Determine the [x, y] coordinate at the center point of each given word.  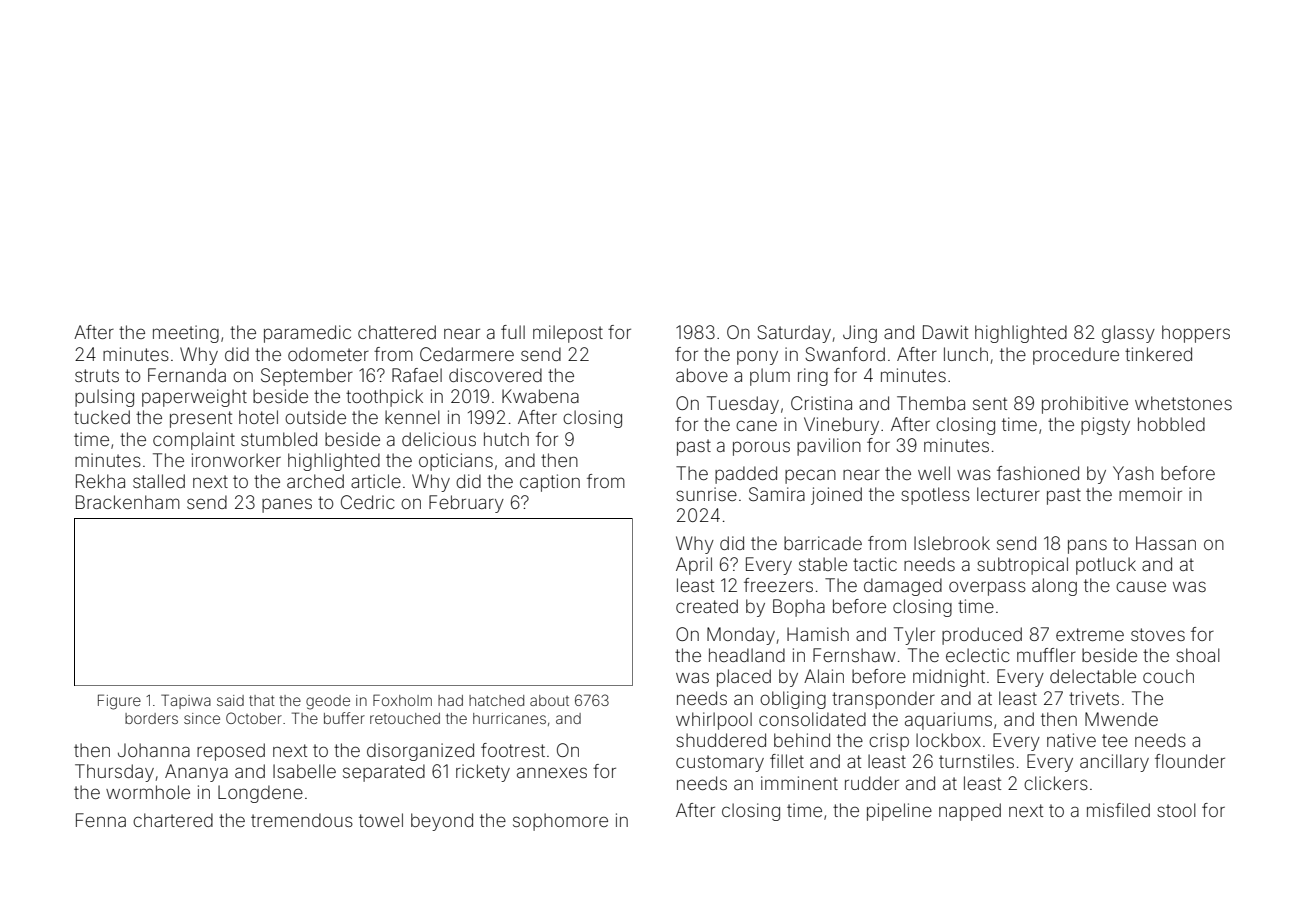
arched [315, 481]
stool [1176, 810]
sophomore [560, 822]
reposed [231, 752]
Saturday [794, 334]
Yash [1133, 473]
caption [550, 483]
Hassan [1166, 543]
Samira [777, 494]
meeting [186, 334]
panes [287, 505]
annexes [552, 772]
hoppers [1196, 334]
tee [1115, 740]
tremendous [302, 820]
